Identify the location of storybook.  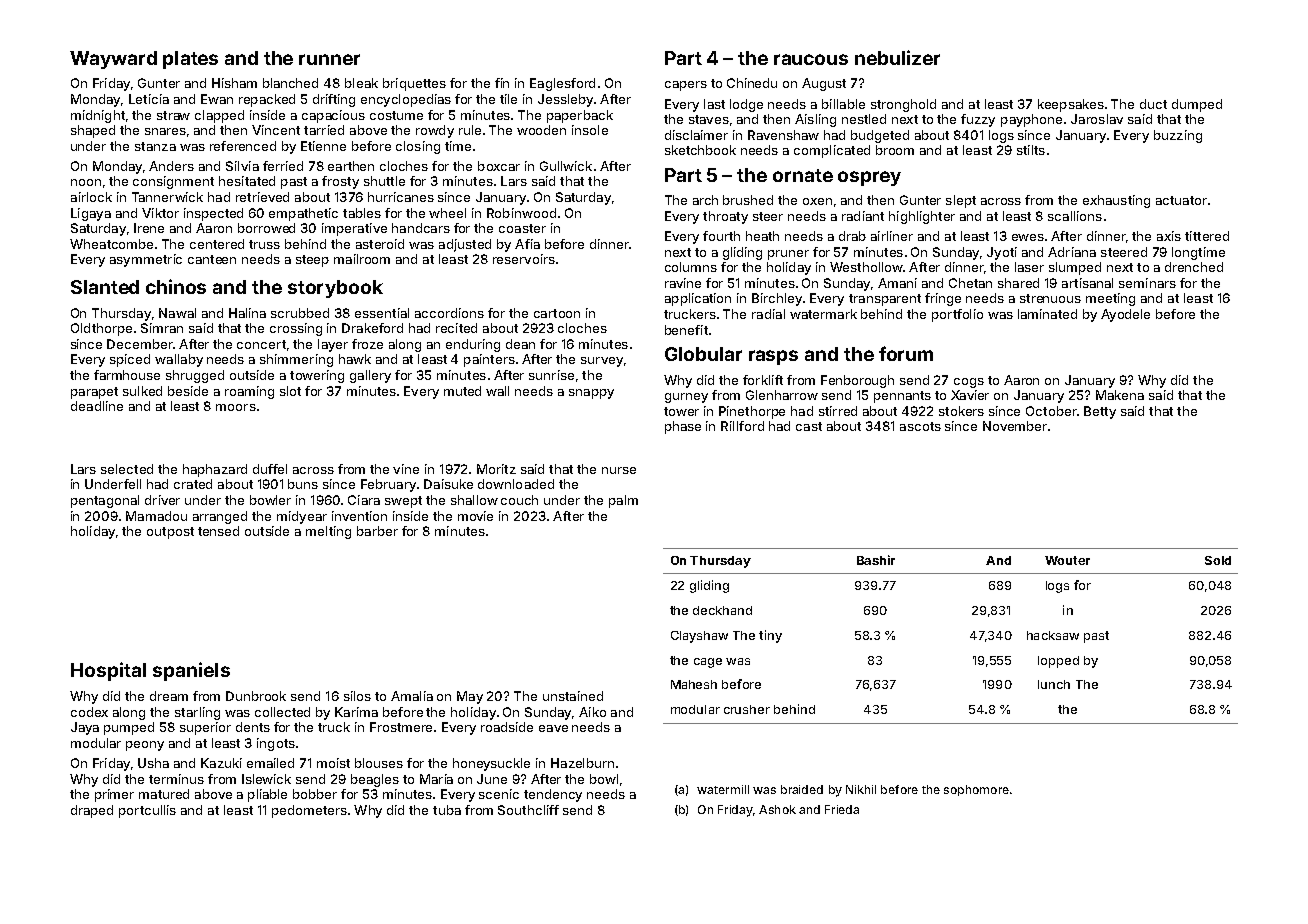
(335, 289).
